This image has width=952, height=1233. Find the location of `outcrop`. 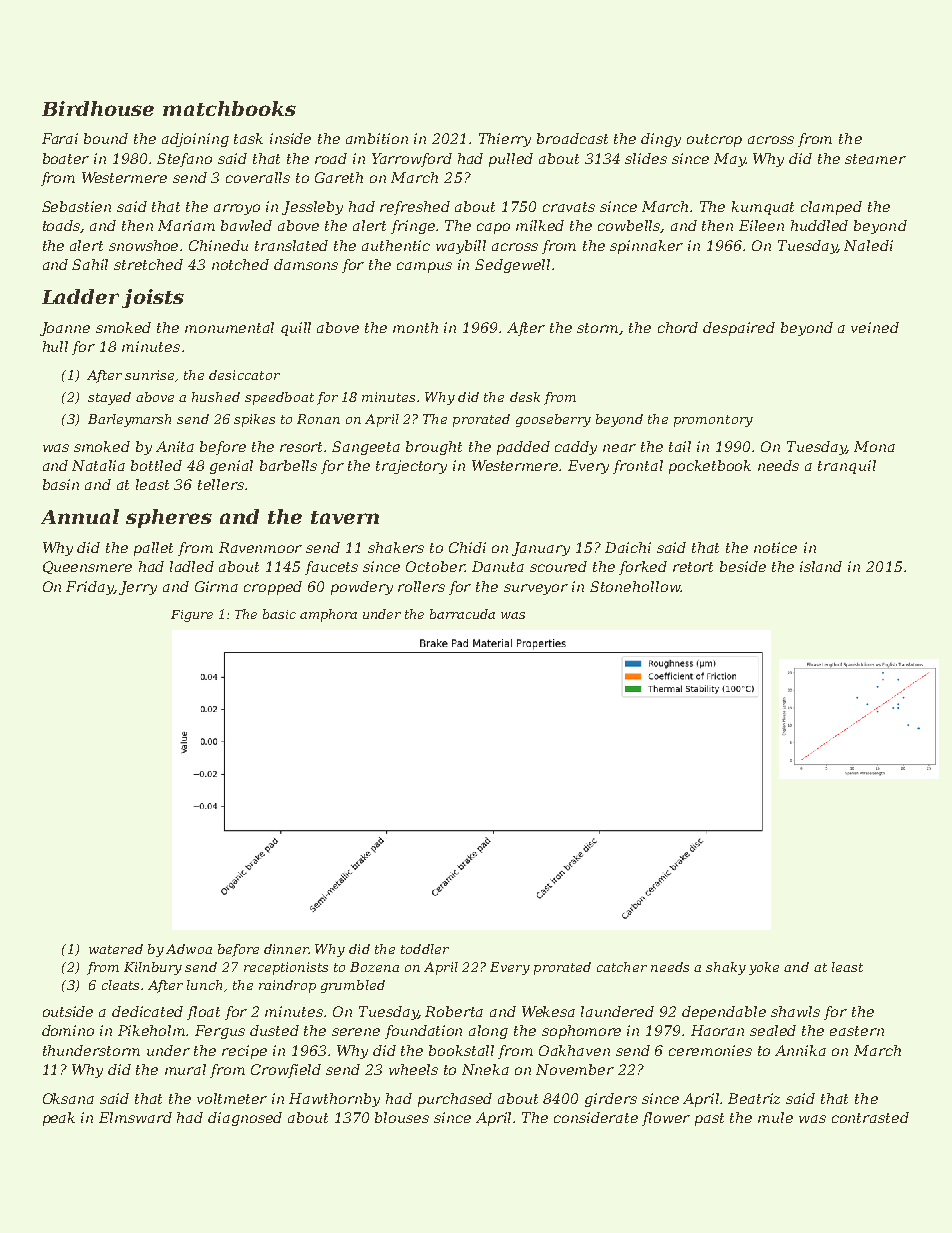

outcrop is located at coordinates (714, 140).
